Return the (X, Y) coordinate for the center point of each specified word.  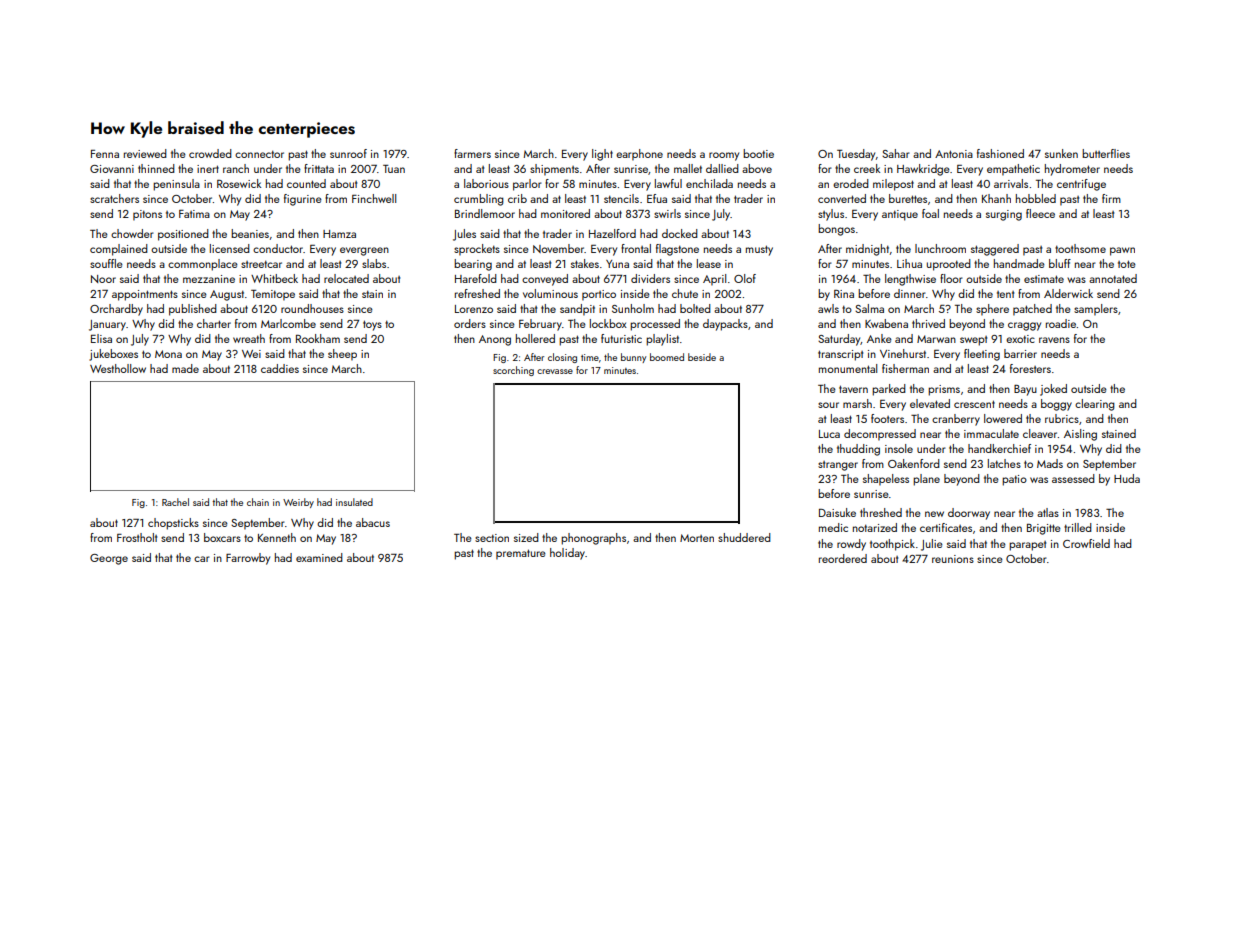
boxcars (222, 537)
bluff (1060, 263)
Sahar (896, 153)
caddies (280, 368)
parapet (1027, 546)
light (602, 155)
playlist (662, 340)
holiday (567, 554)
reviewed (145, 153)
